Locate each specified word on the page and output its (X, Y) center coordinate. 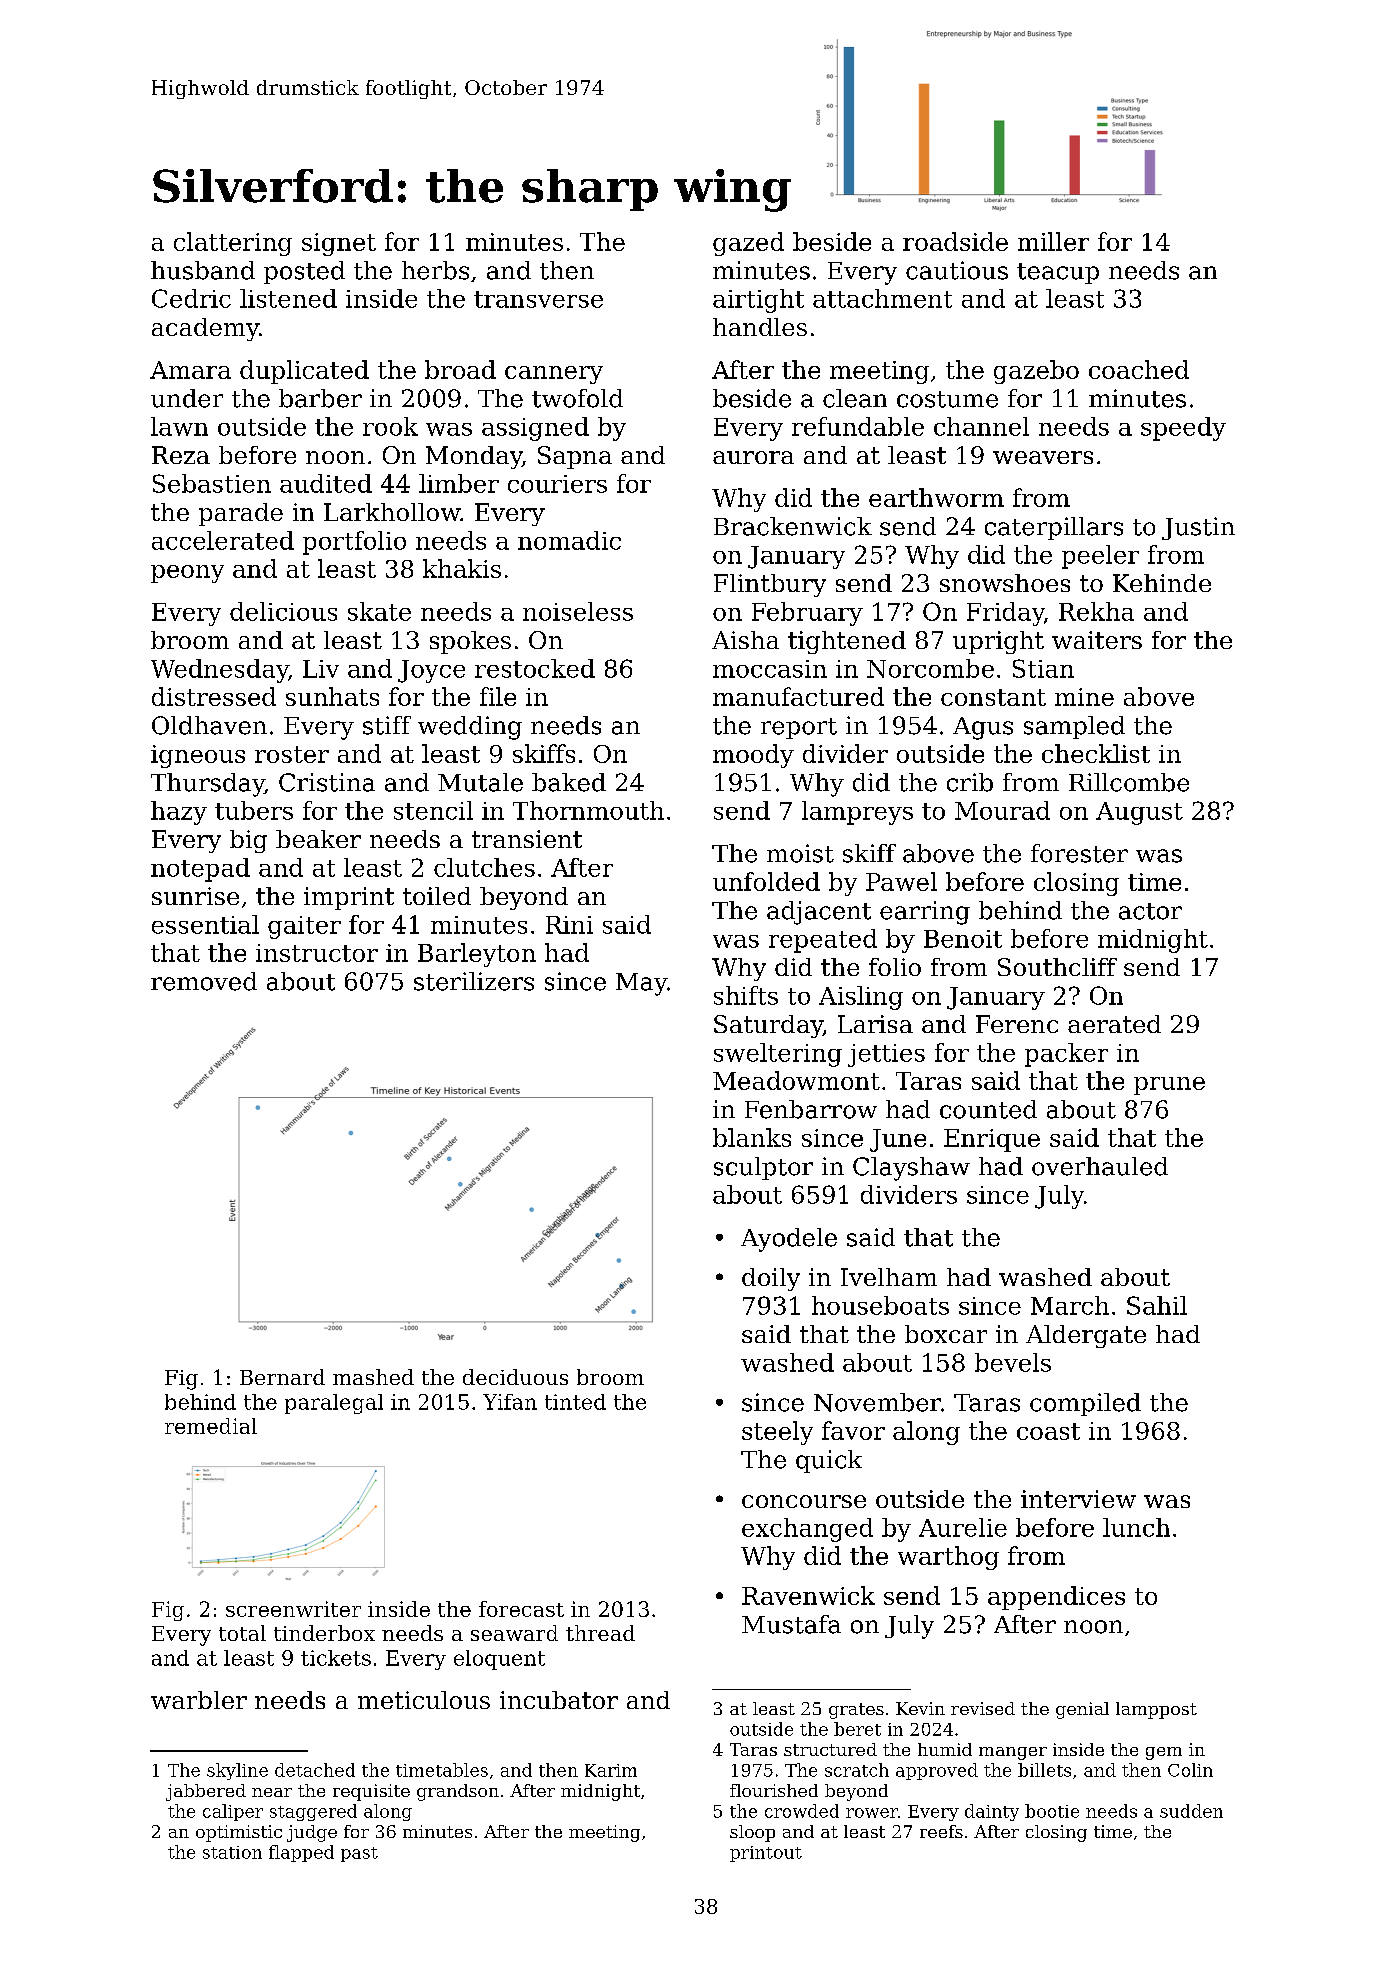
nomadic (569, 540)
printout (766, 1854)
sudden (1191, 1811)
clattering (233, 244)
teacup (1058, 273)
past (359, 1854)
